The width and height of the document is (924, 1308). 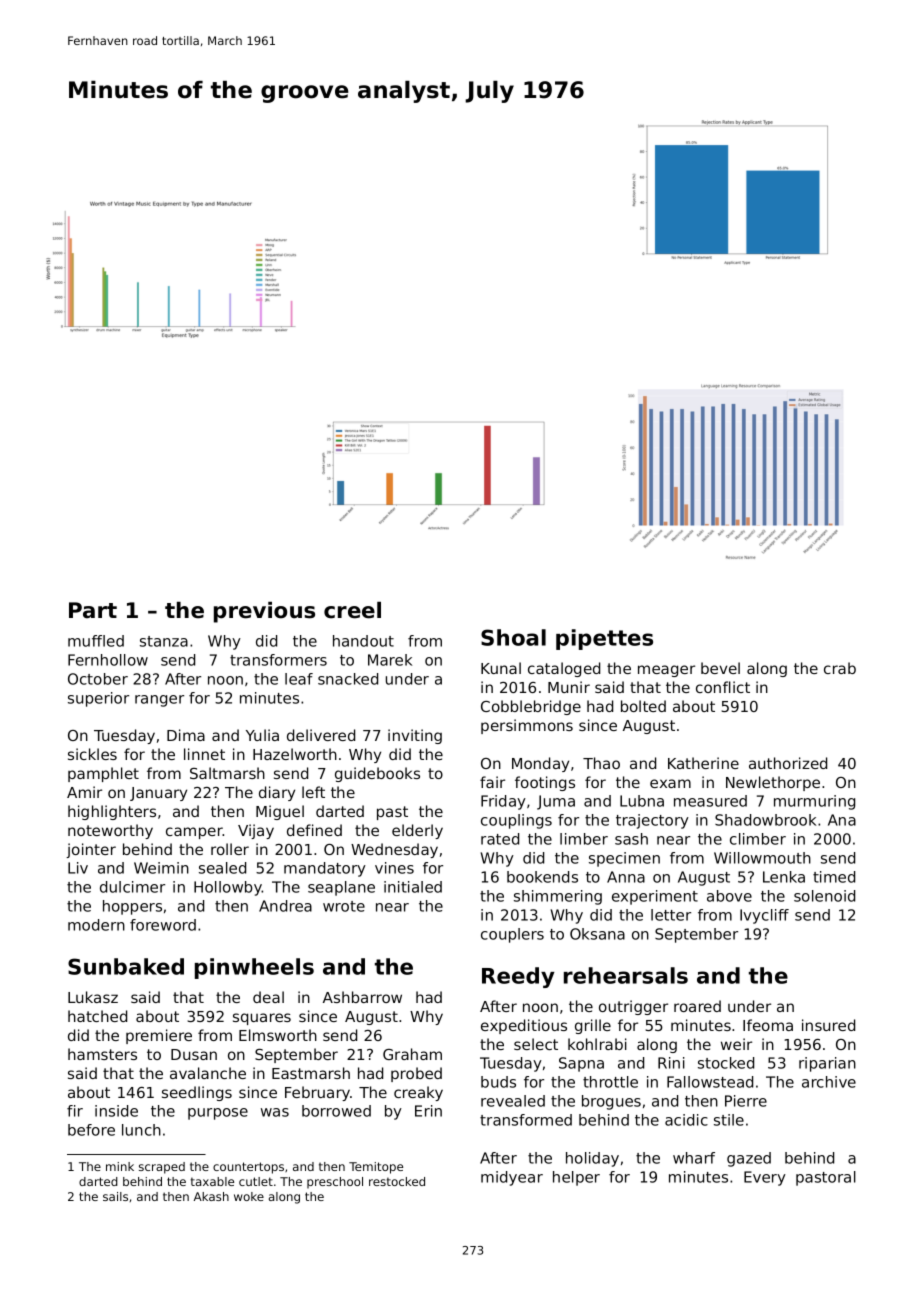 I want to click on inviting, so click(x=415, y=736).
